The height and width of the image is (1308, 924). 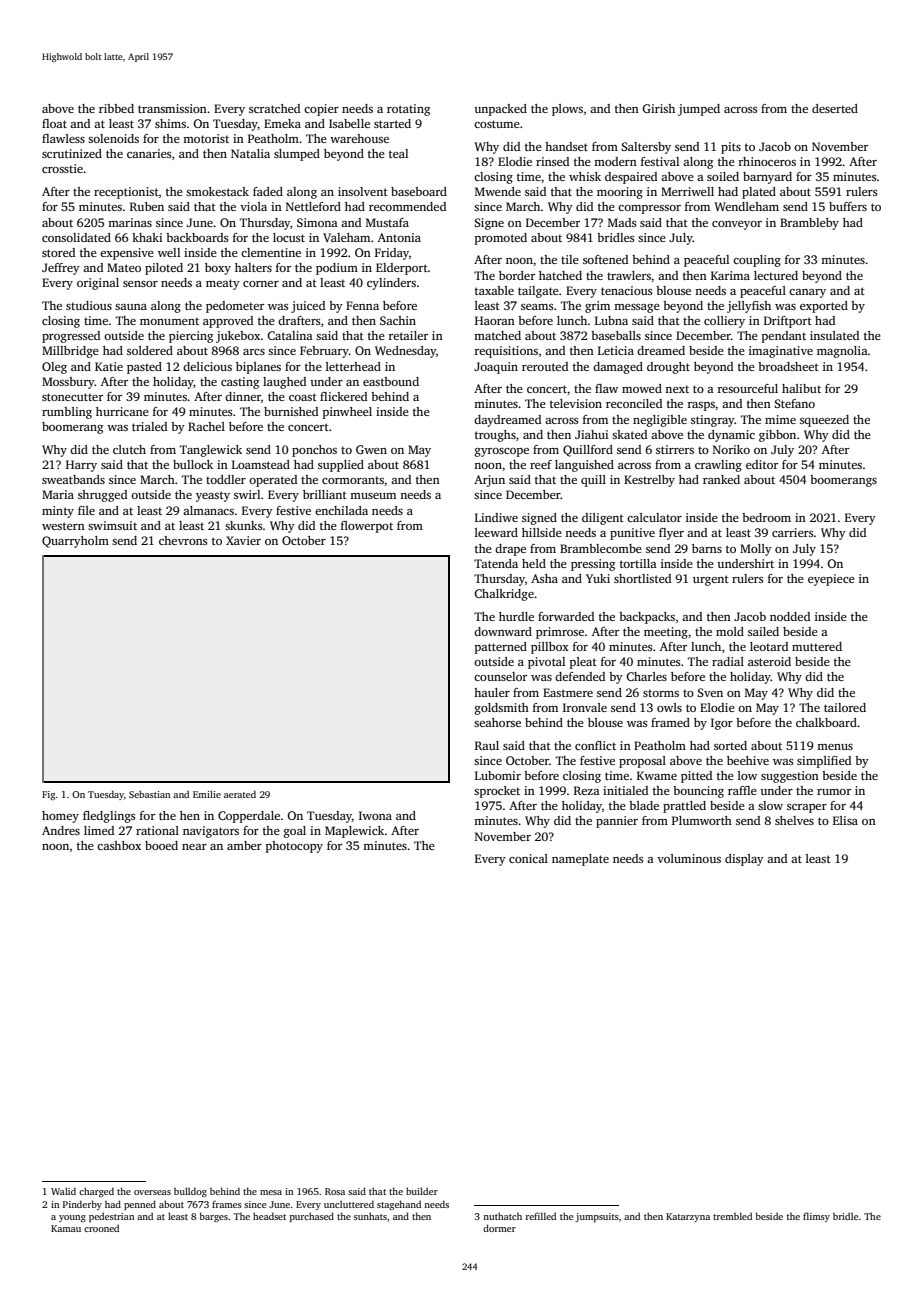 What do you see at coordinates (503, 631) in the image?
I see `downward` at bounding box center [503, 631].
